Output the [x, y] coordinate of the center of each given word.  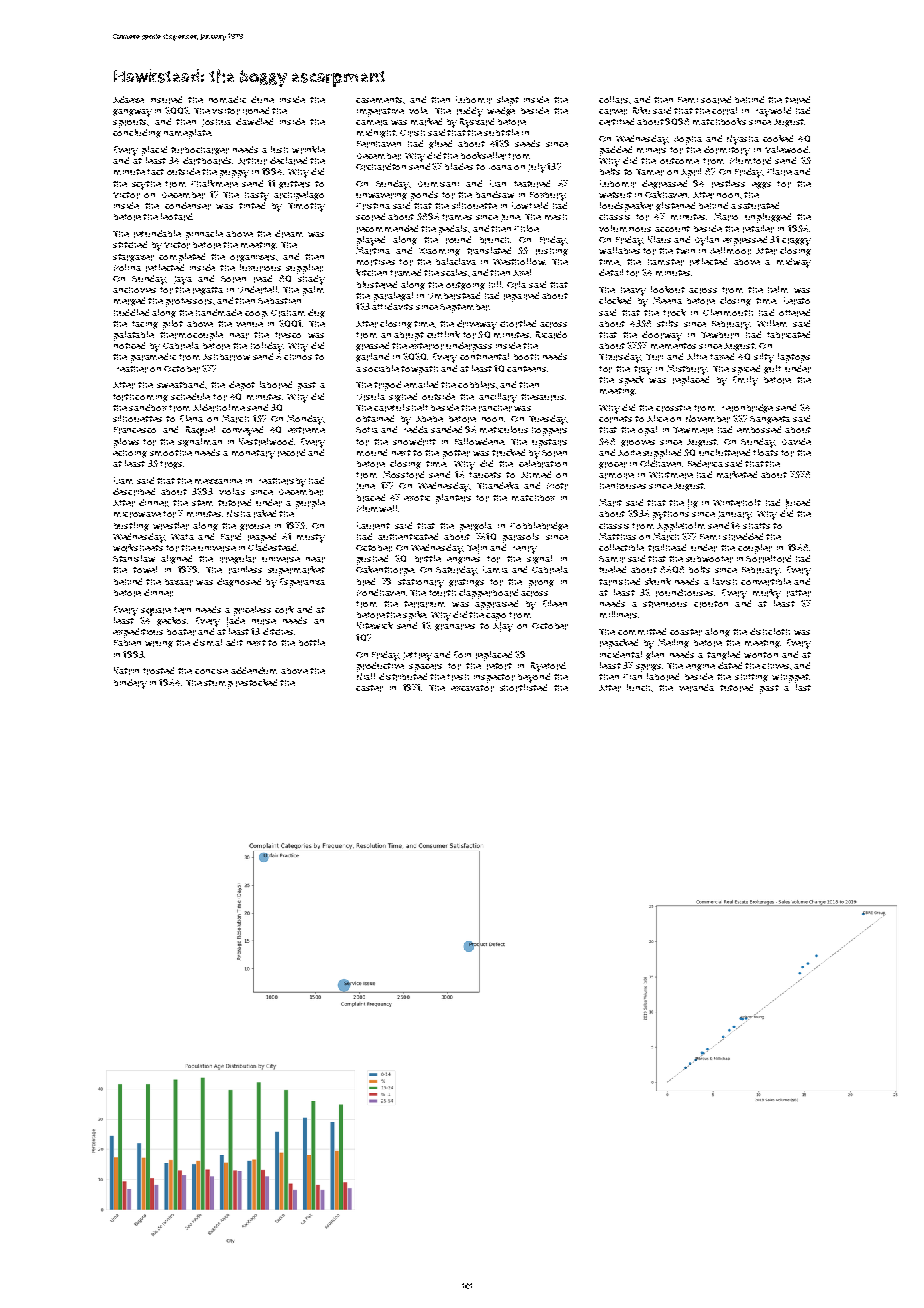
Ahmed [536, 474]
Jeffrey [417, 656]
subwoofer [709, 559]
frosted [158, 671]
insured [166, 100]
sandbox [148, 407]
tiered [797, 100]
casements [379, 100]
